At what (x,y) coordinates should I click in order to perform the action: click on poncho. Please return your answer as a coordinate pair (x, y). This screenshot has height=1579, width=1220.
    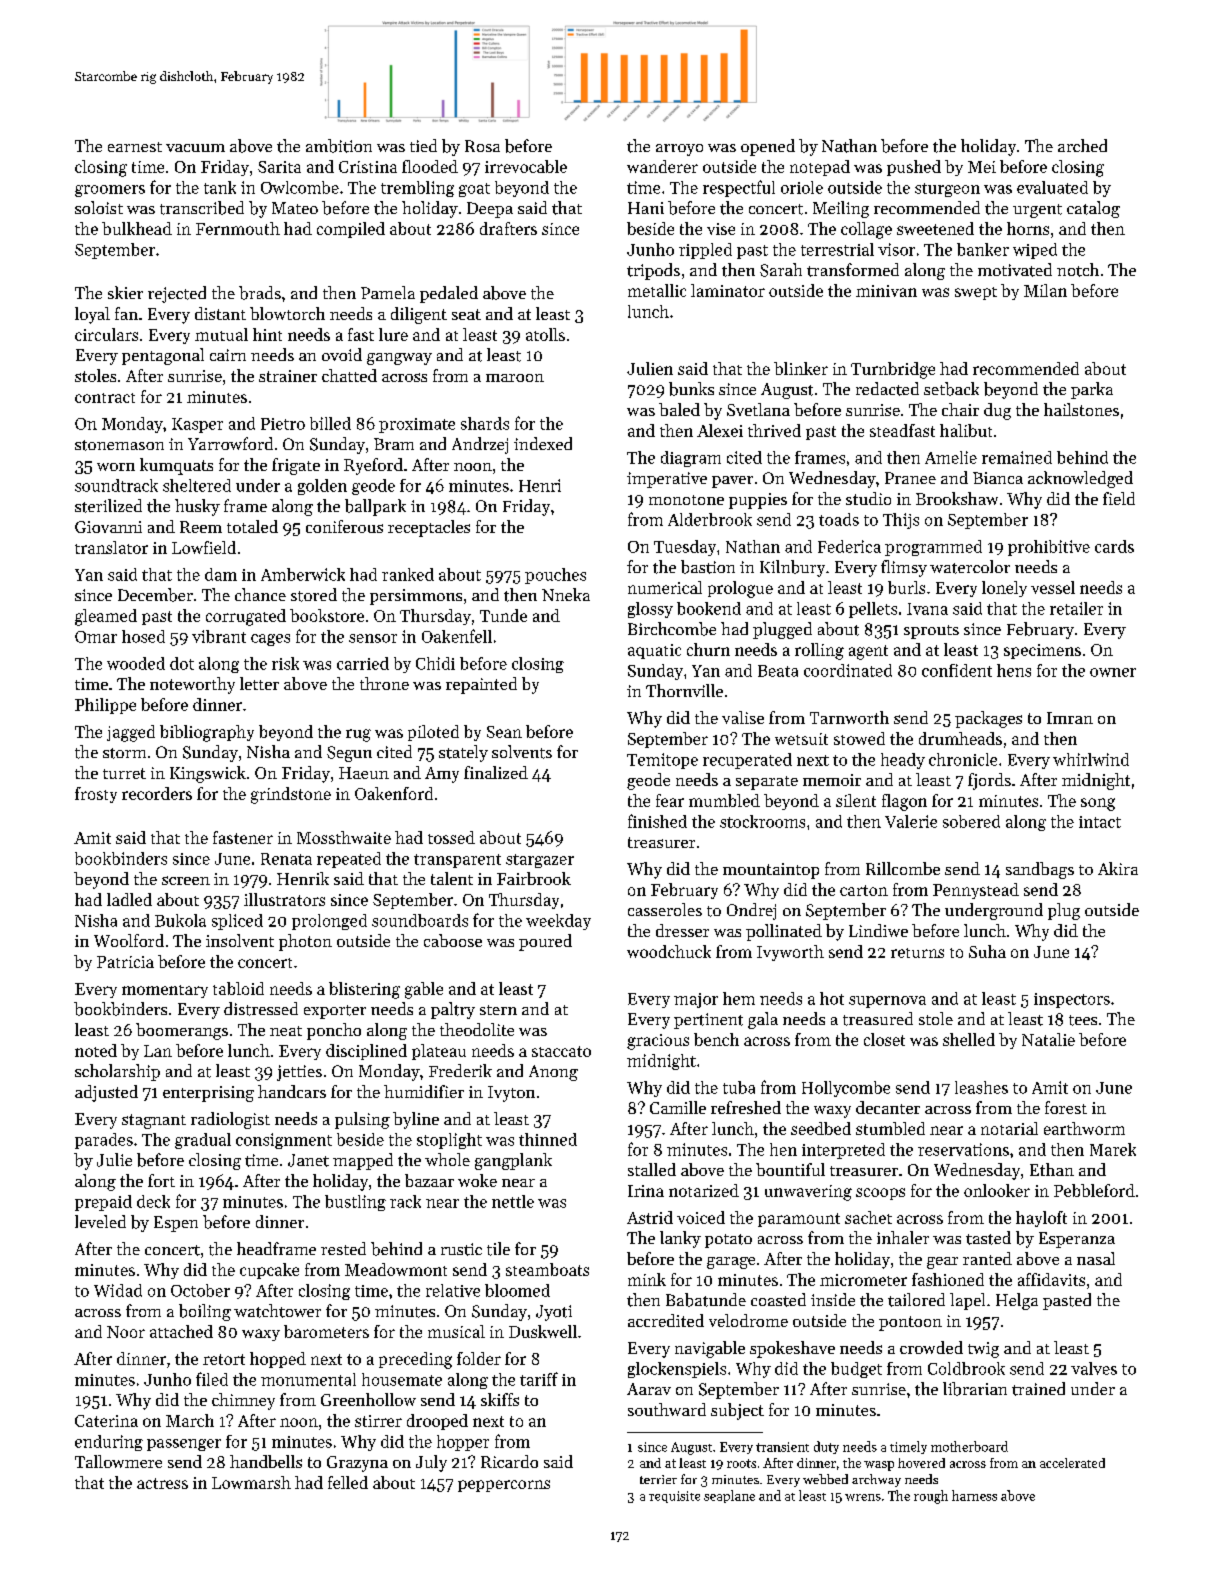
    Looking at the image, I should click on (334, 1031).
